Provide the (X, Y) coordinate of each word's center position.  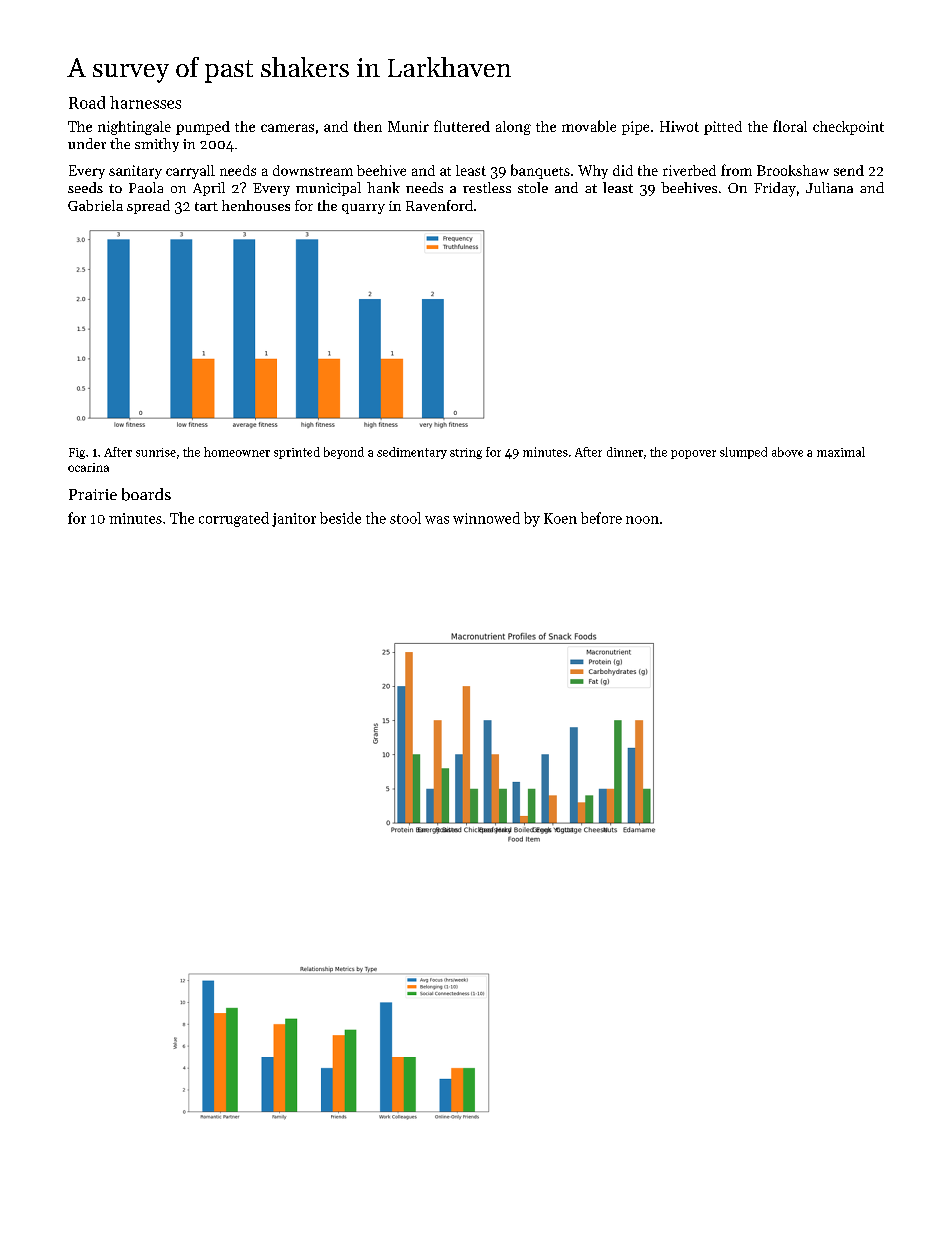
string (466, 453)
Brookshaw (793, 170)
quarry (363, 209)
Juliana (829, 187)
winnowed (486, 518)
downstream (313, 170)
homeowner (237, 452)
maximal (841, 452)
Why (593, 172)
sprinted (297, 453)
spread (148, 207)
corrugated (234, 519)
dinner (625, 452)
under (87, 143)
